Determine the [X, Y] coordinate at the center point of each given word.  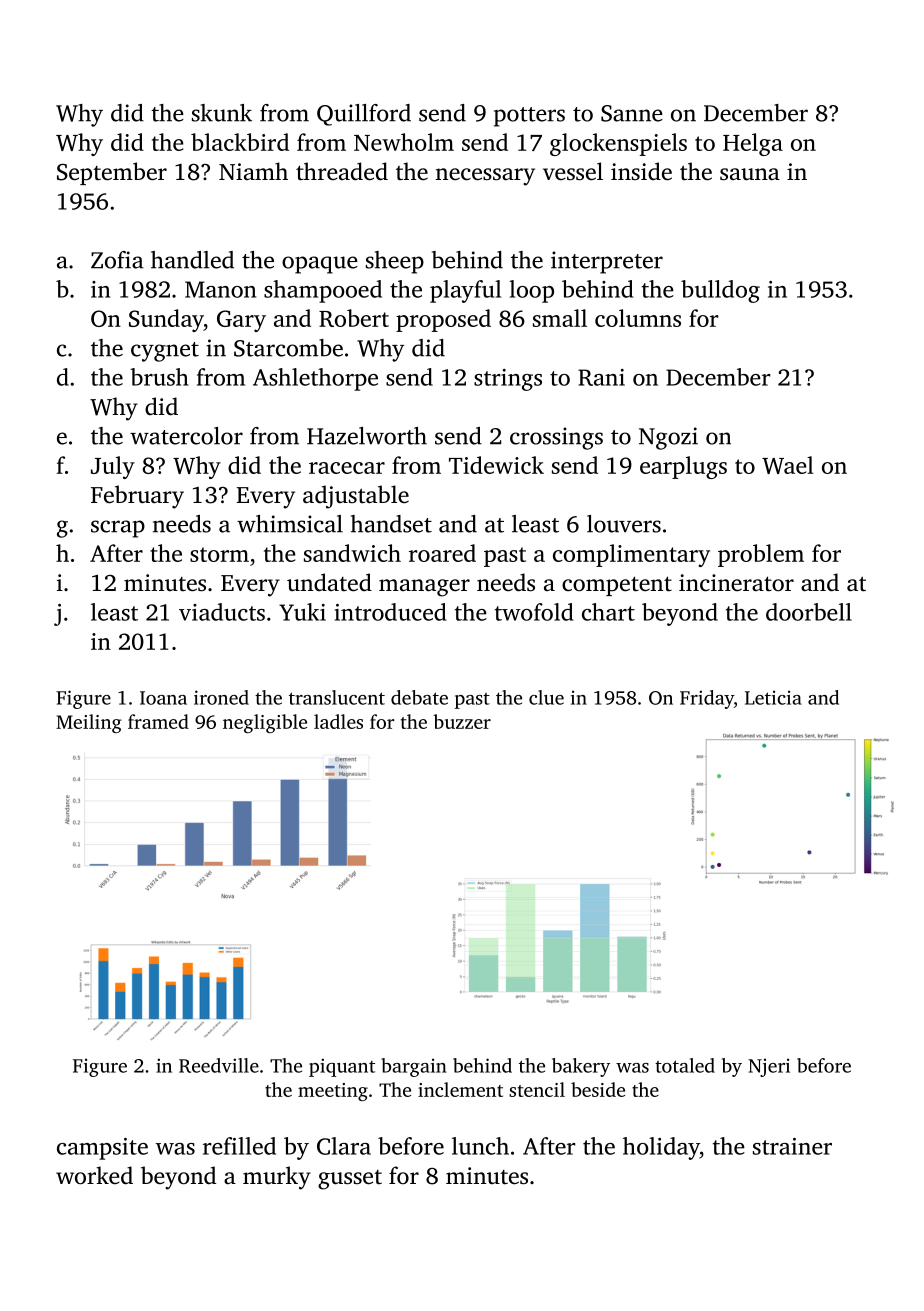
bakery [581, 1067]
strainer [792, 1146]
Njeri [769, 1067]
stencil [537, 1089]
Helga [753, 144]
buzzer [462, 721]
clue [546, 697]
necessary [485, 177]
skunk [222, 113]
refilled [239, 1146]
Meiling [89, 723]
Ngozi [668, 438]
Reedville [219, 1065]
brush [159, 377]
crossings [556, 438]
